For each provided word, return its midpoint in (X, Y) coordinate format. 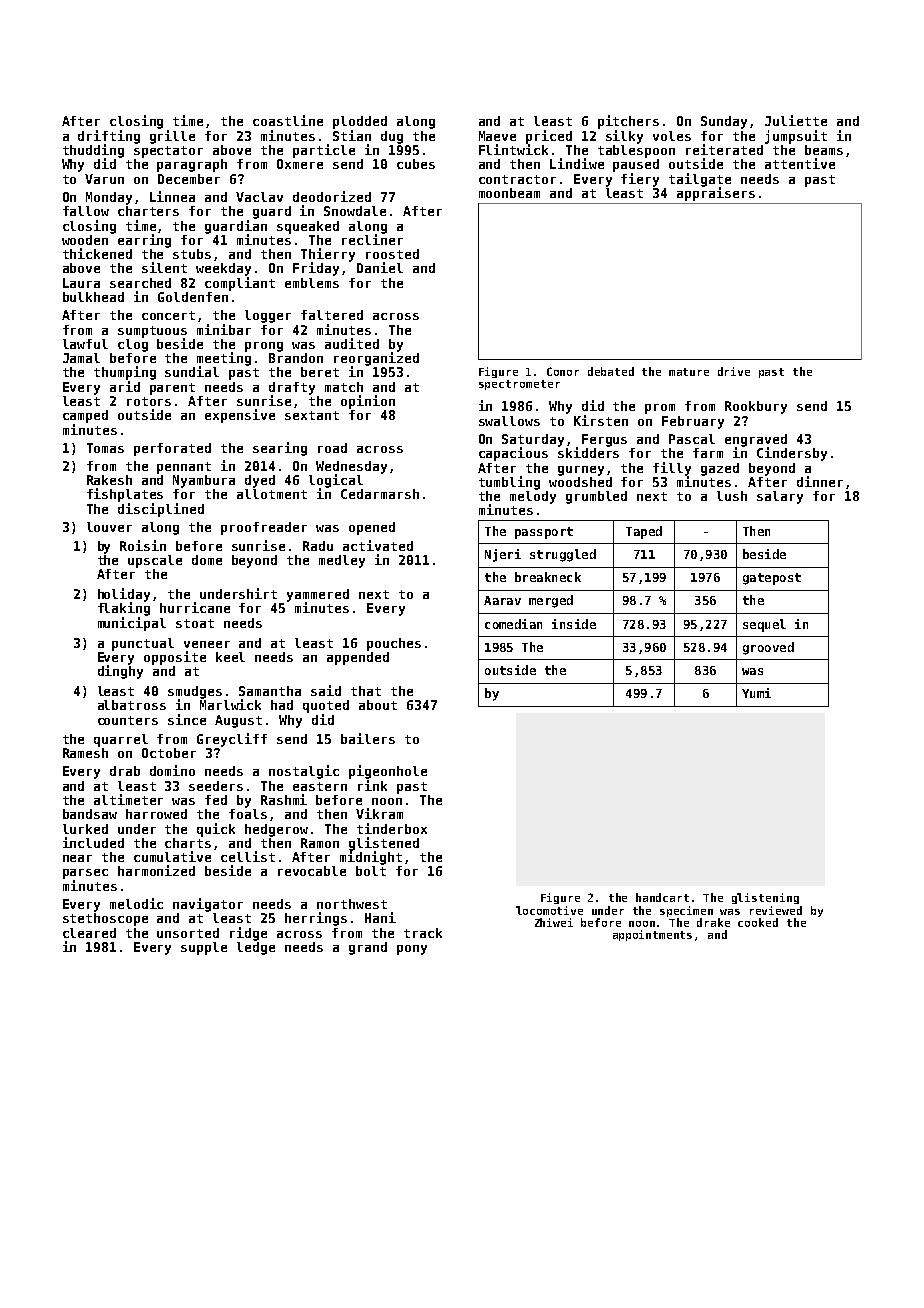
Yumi (756, 693)
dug (392, 137)
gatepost (772, 579)
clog (133, 345)
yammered (318, 595)
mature (689, 372)
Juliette (796, 120)
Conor (563, 371)
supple (204, 948)
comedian (513, 624)
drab (125, 771)
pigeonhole (388, 772)
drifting (109, 137)
